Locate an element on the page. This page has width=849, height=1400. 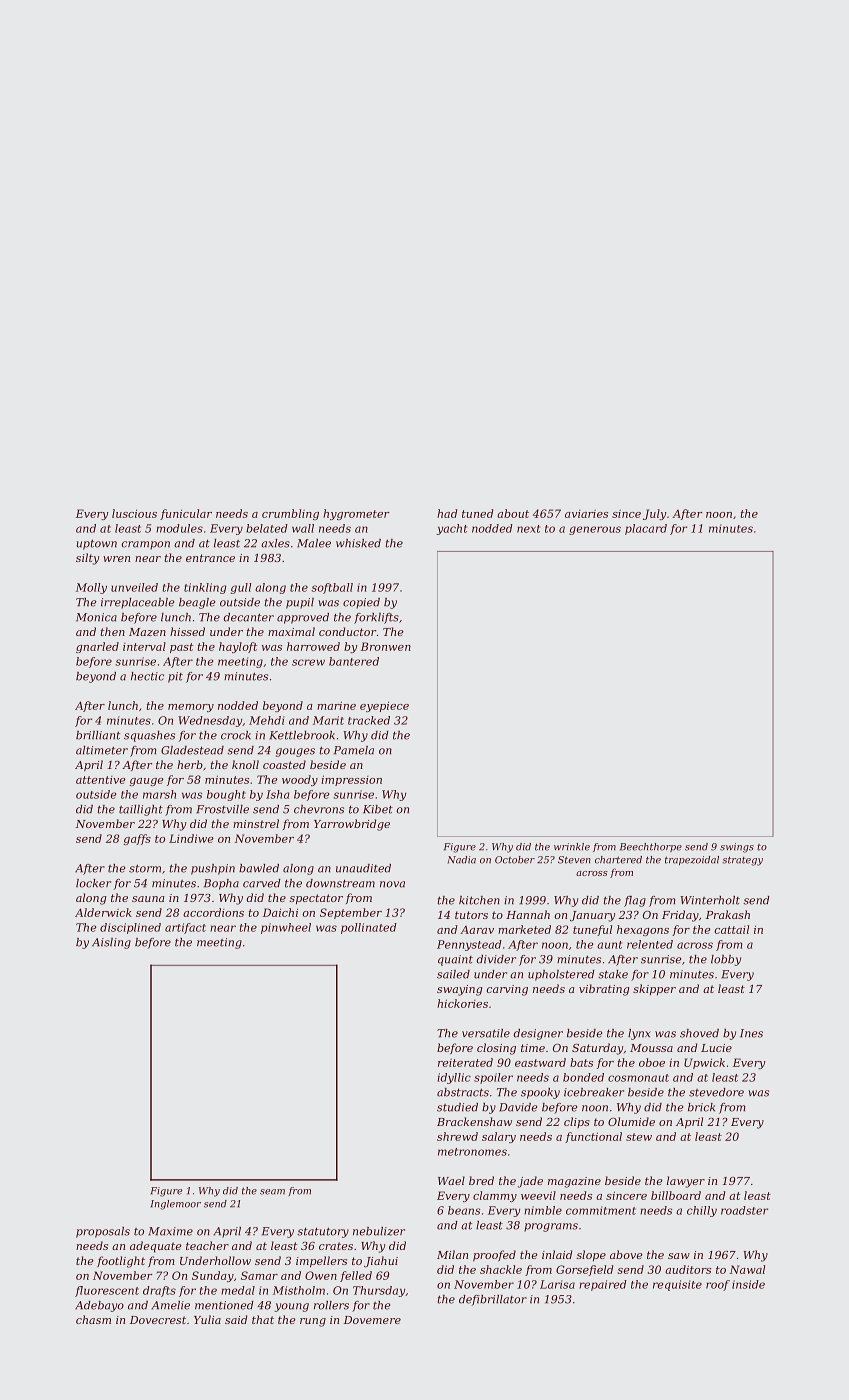
July is located at coordinates (655, 514).
